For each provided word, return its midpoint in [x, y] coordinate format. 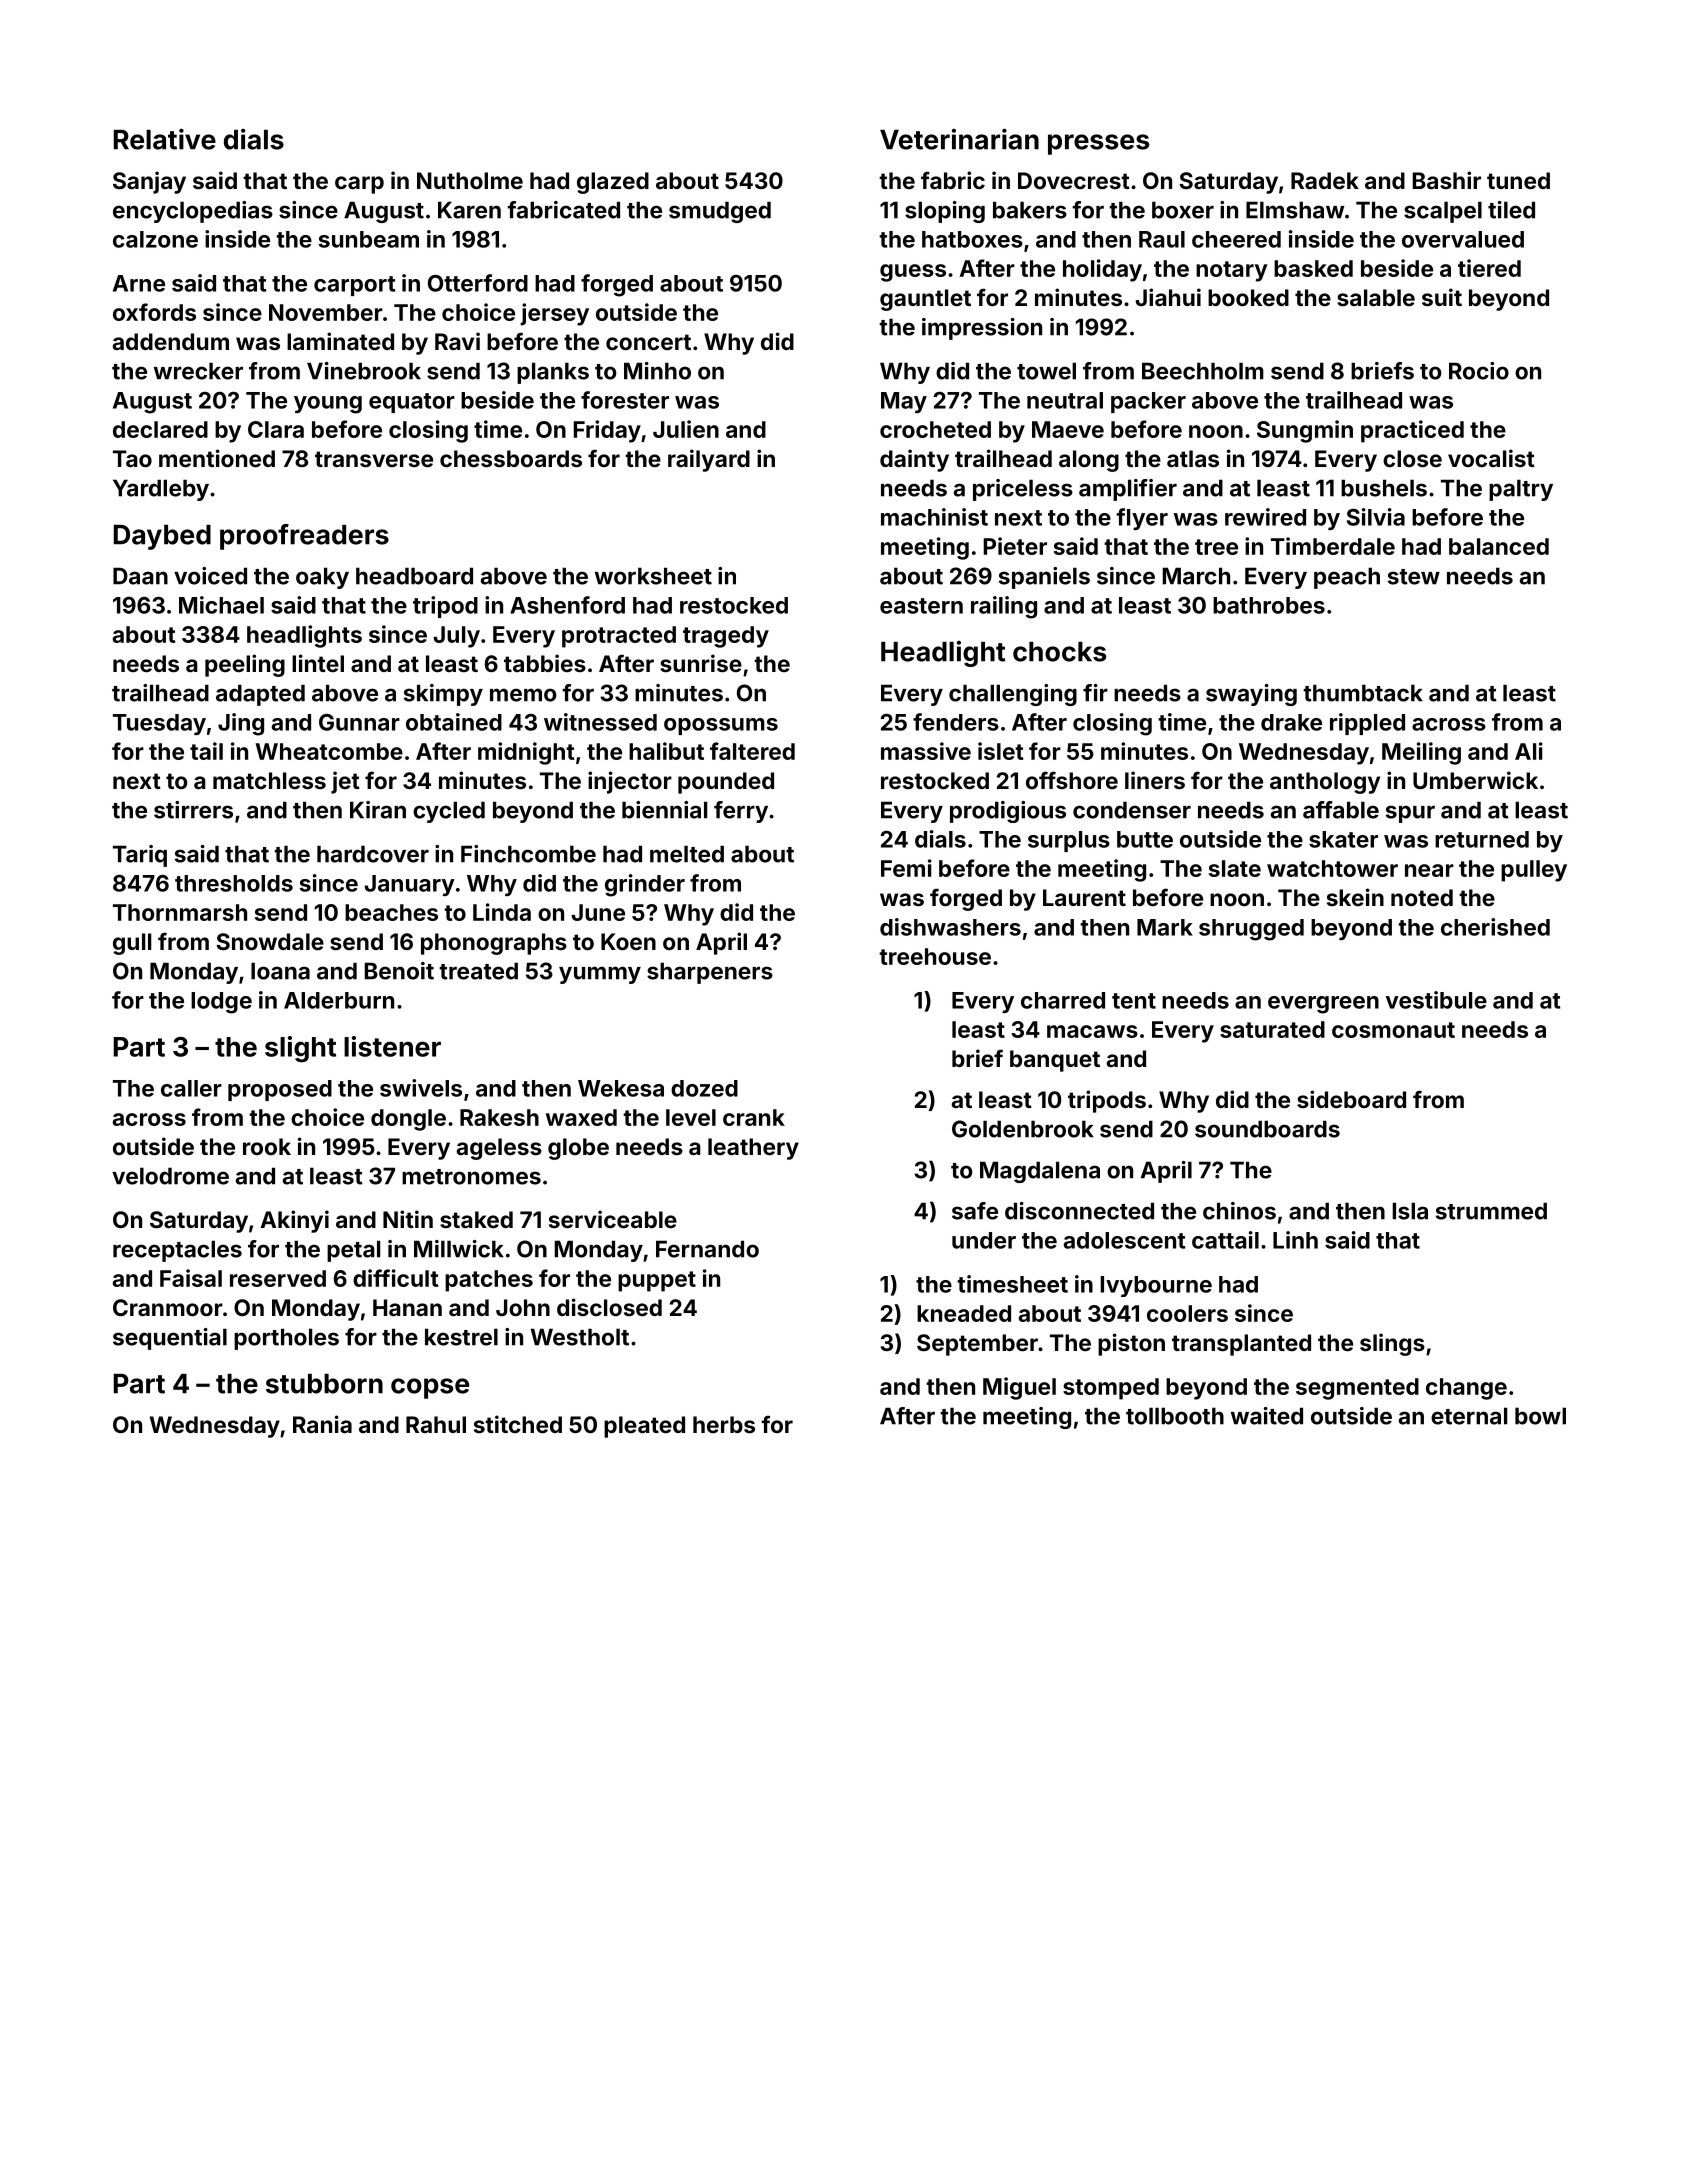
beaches [391, 912]
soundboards [1267, 1129]
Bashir [1446, 180]
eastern [921, 606]
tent [1134, 1001]
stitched [518, 1424]
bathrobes [1269, 605]
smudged [720, 212]
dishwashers [950, 927]
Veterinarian [959, 139]
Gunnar [359, 722]
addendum [171, 341]
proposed [280, 1090]
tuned [1518, 180]
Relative [165, 139]
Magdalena [1040, 1172]
